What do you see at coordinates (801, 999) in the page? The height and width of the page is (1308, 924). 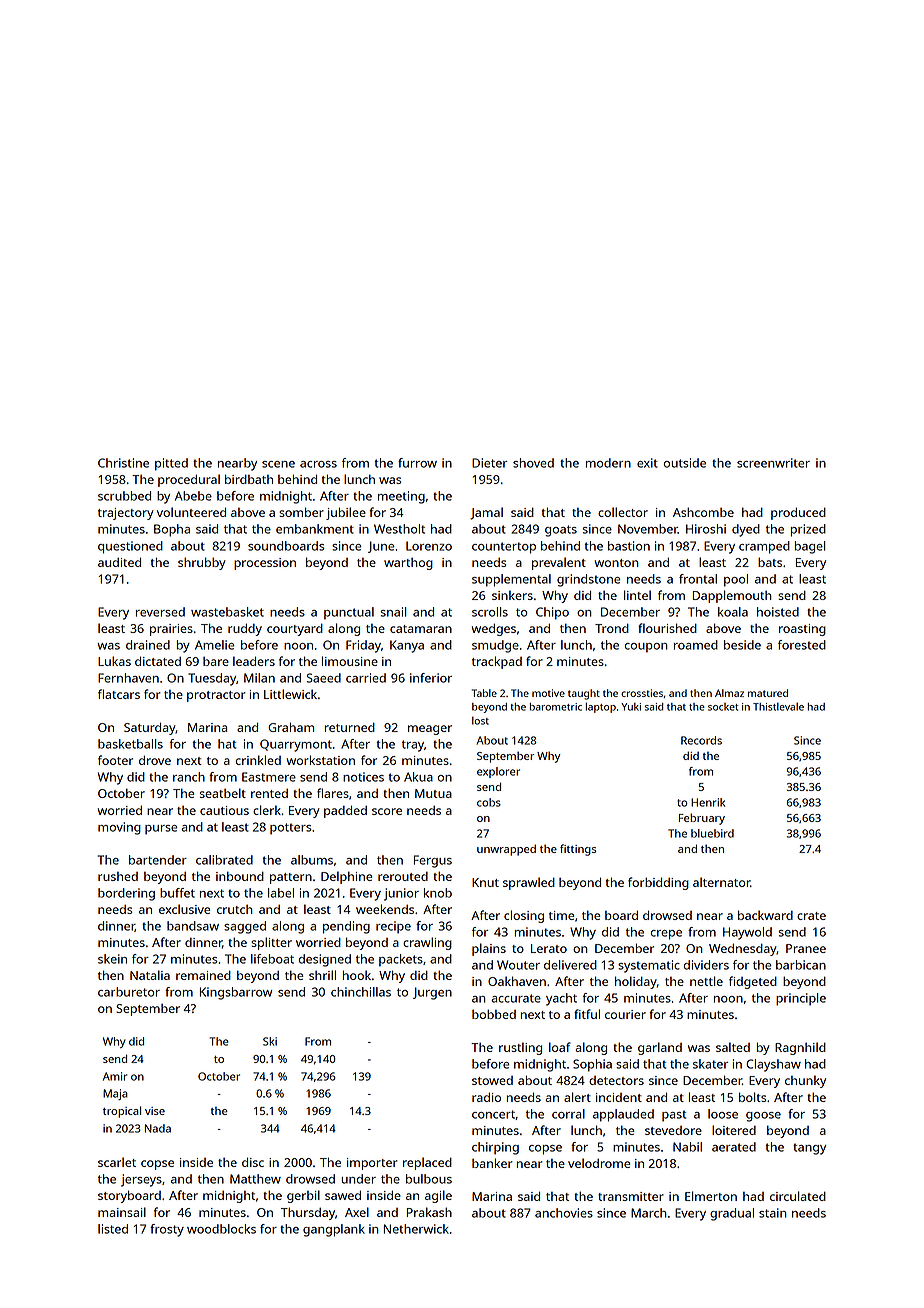 I see `principle` at bounding box center [801, 999].
